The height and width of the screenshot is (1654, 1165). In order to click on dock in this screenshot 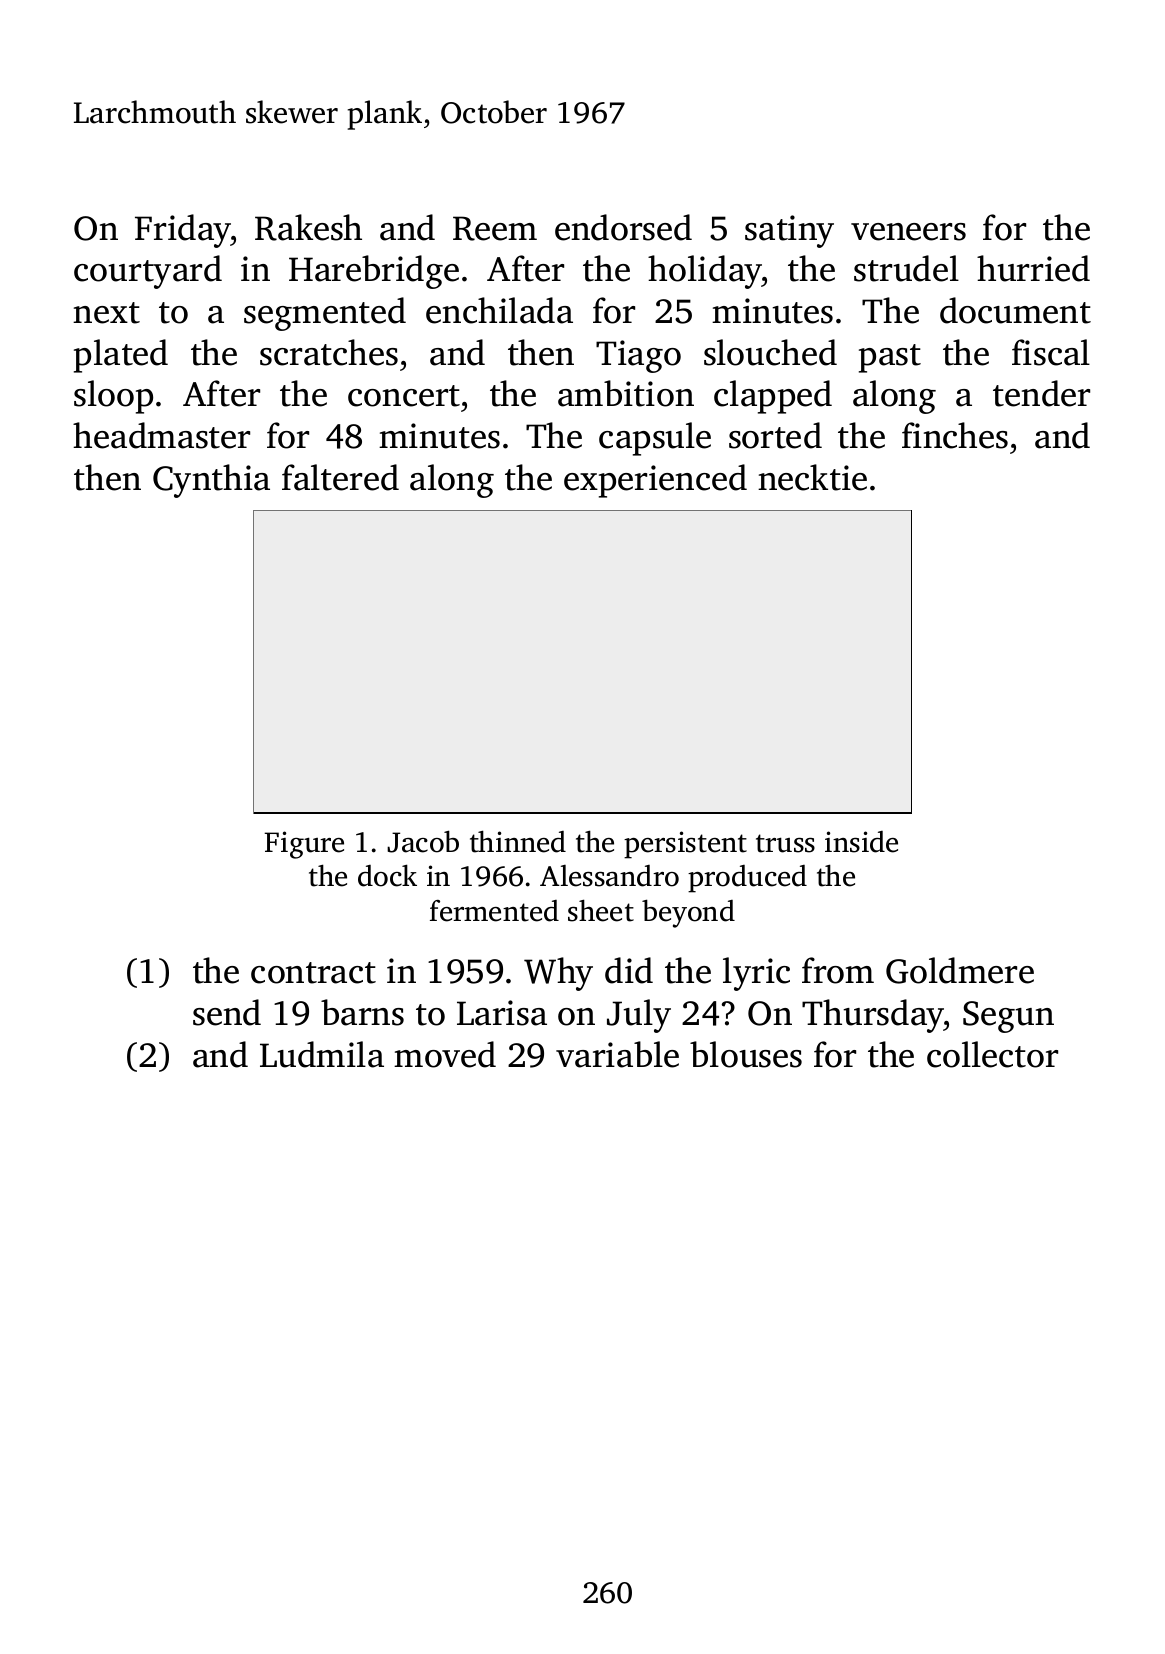, I will do `click(387, 875)`.
